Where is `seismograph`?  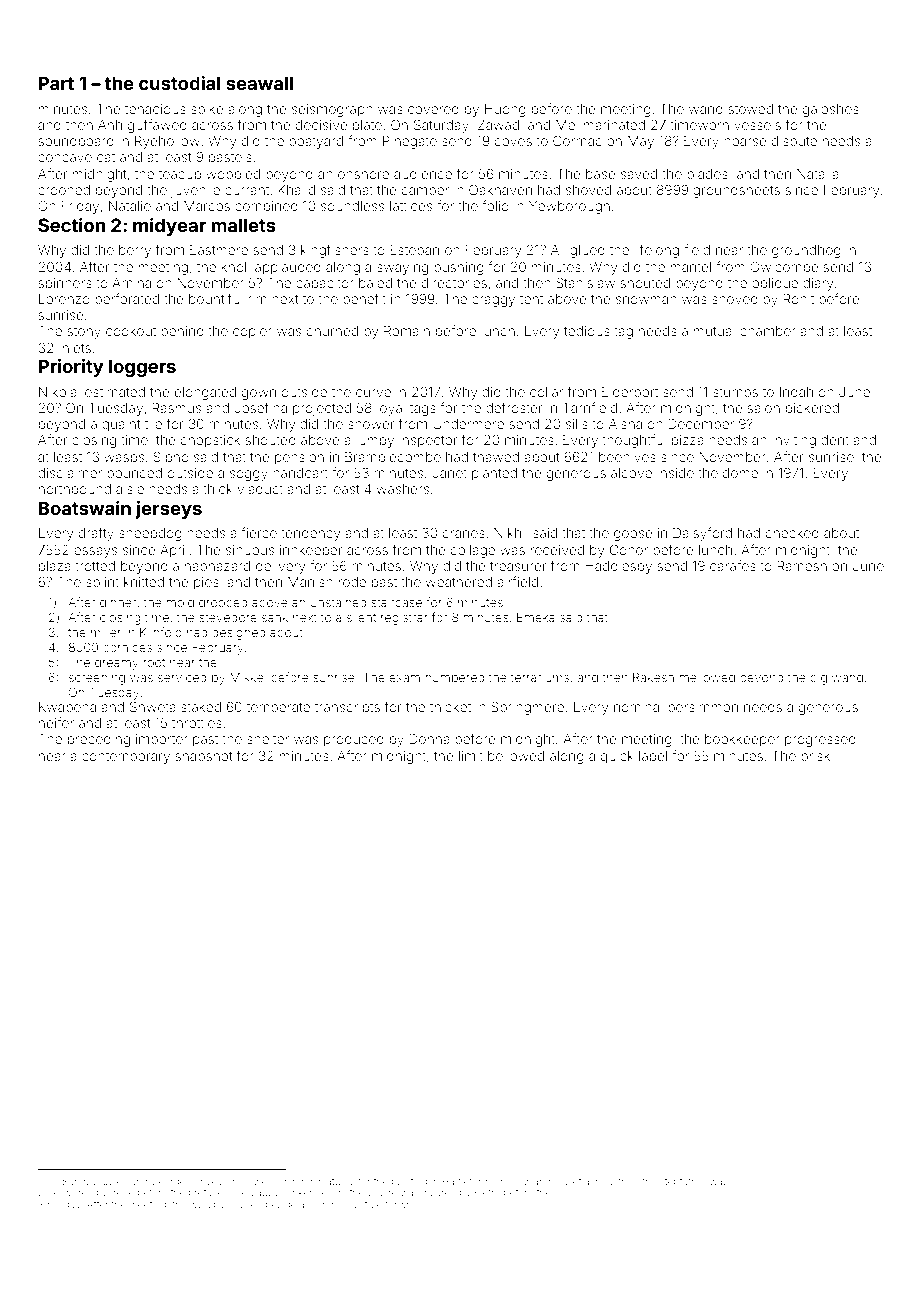
seismograph is located at coordinates (332, 110).
